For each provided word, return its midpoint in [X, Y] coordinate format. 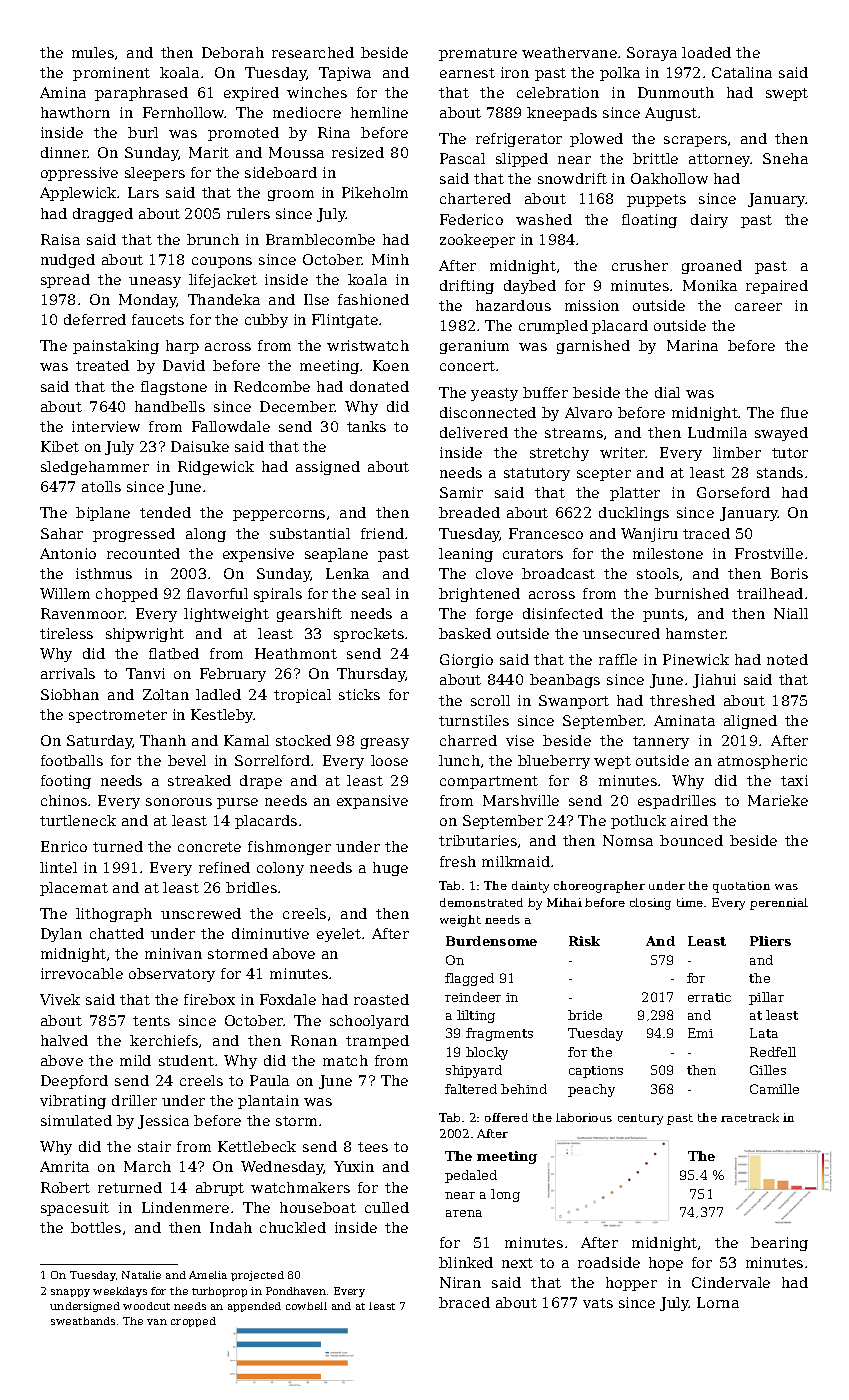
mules [93, 52]
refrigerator [519, 140]
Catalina [742, 72]
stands [780, 472]
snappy [70, 1293]
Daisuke [200, 446]
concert [467, 366]
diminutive [270, 933]
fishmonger [289, 848]
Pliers [770, 941]
